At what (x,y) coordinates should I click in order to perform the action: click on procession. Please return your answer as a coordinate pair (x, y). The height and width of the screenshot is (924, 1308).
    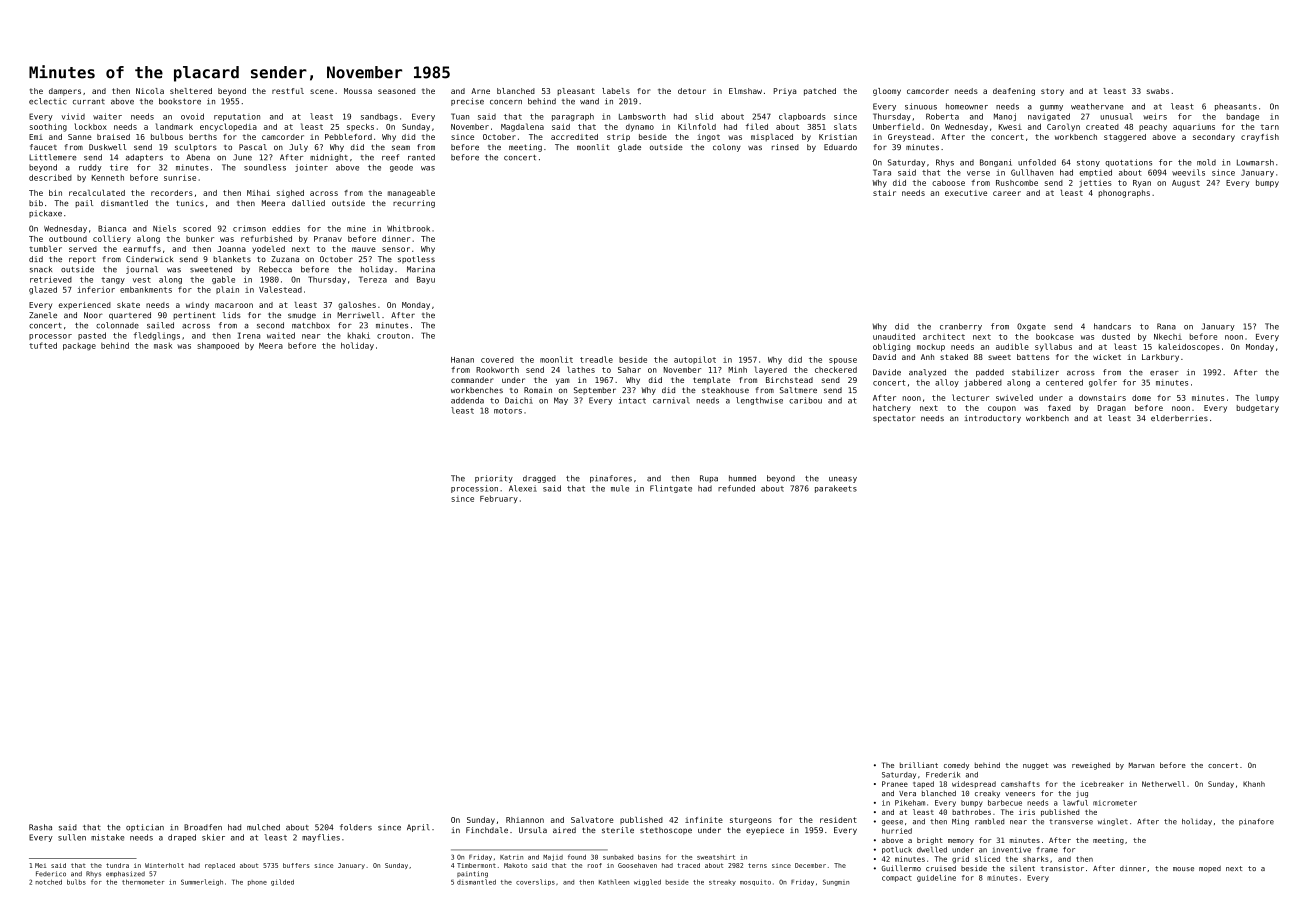
    Looking at the image, I should click on (474, 489).
